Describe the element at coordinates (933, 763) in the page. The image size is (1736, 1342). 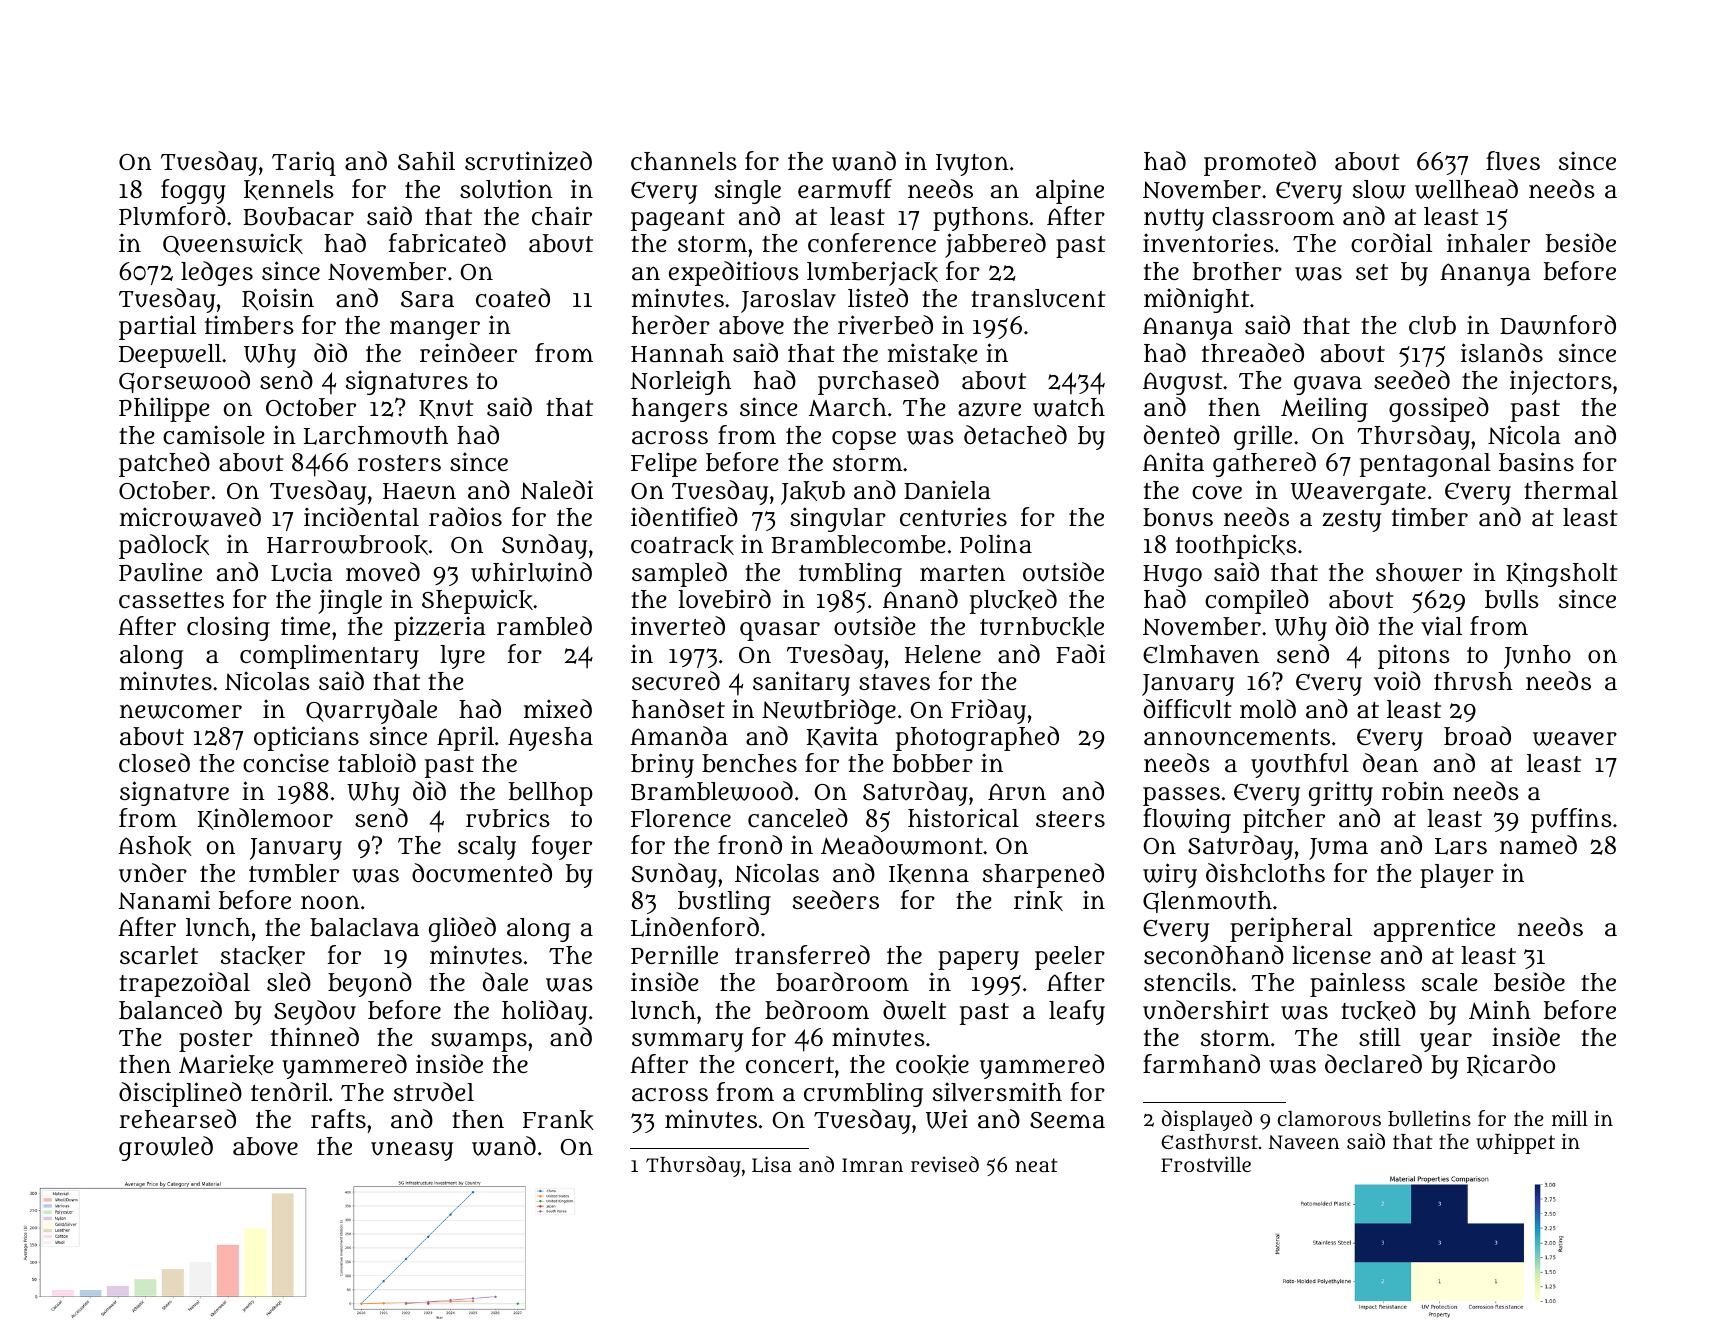
I see `bobber` at that location.
